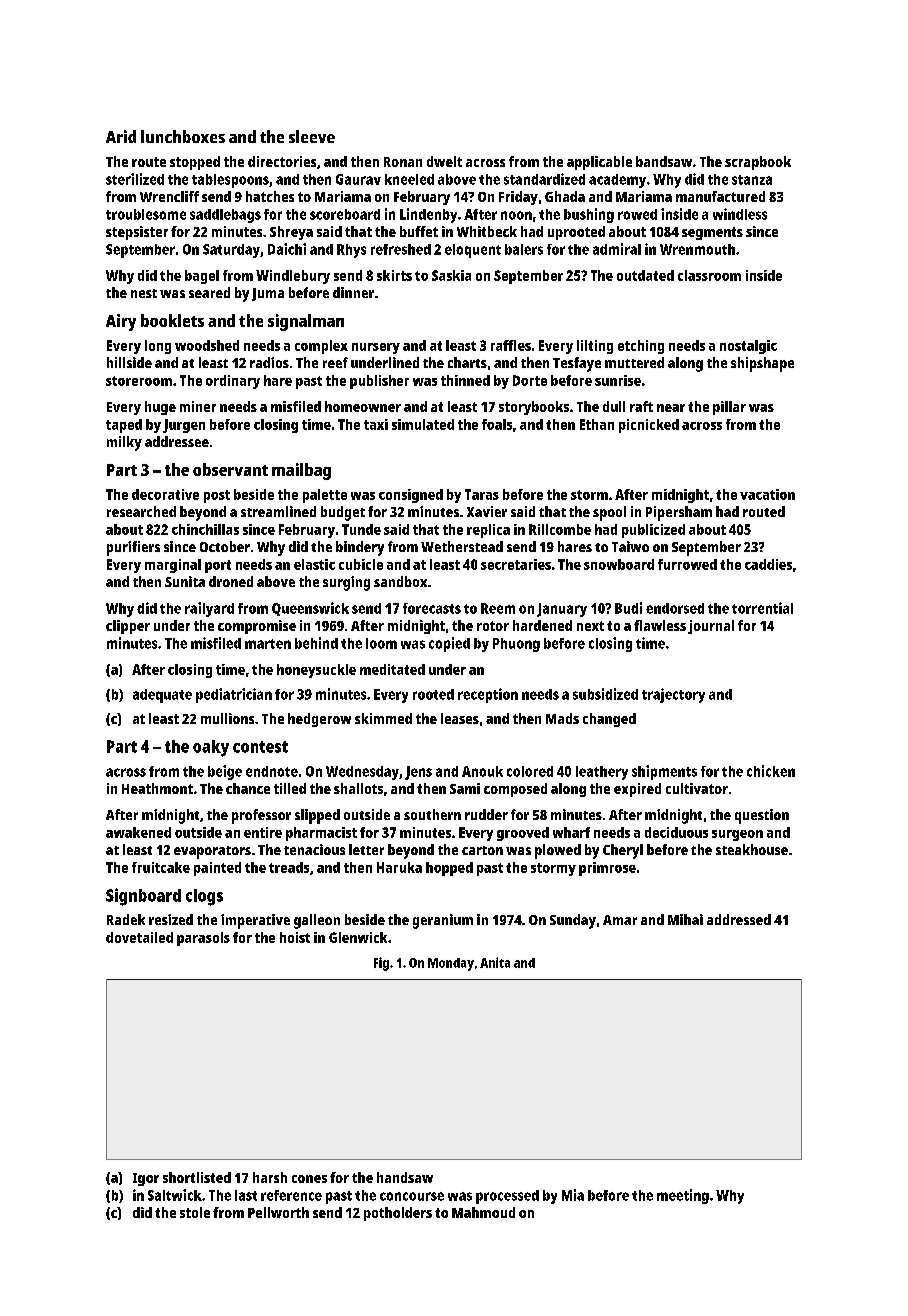 The height and width of the document is (1316, 908). I want to click on chicken, so click(771, 771).
